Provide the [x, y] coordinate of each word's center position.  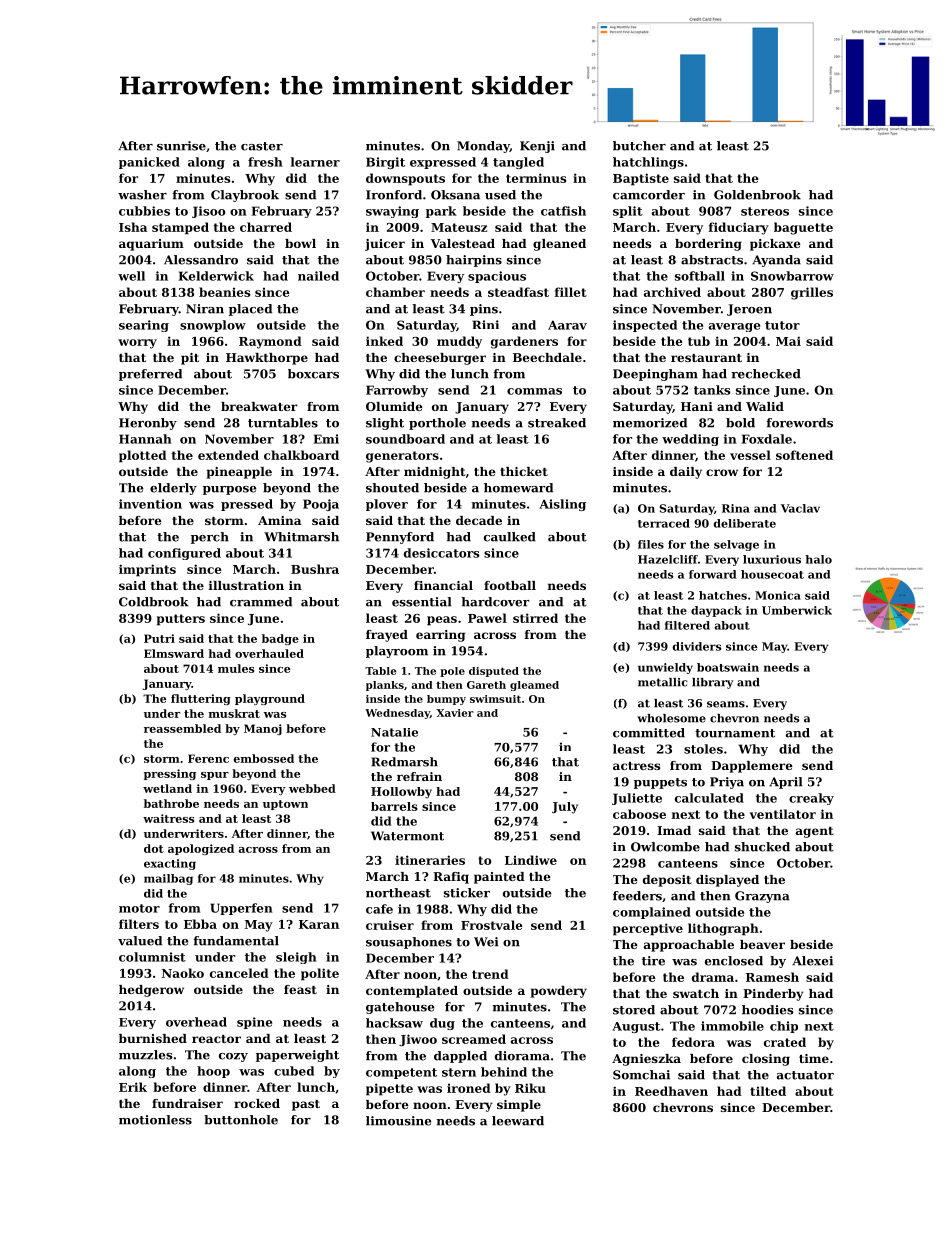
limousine [398, 1121]
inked [384, 341]
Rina [736, 508]
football [510, 585]
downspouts [405, 179]
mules [236, 668]
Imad [674, 830]
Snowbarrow [792, 276]
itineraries [430, 860]
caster [262, 146]
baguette [803, 228]
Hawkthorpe [267, 359]
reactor [216, 1039]
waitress [168, 818]
